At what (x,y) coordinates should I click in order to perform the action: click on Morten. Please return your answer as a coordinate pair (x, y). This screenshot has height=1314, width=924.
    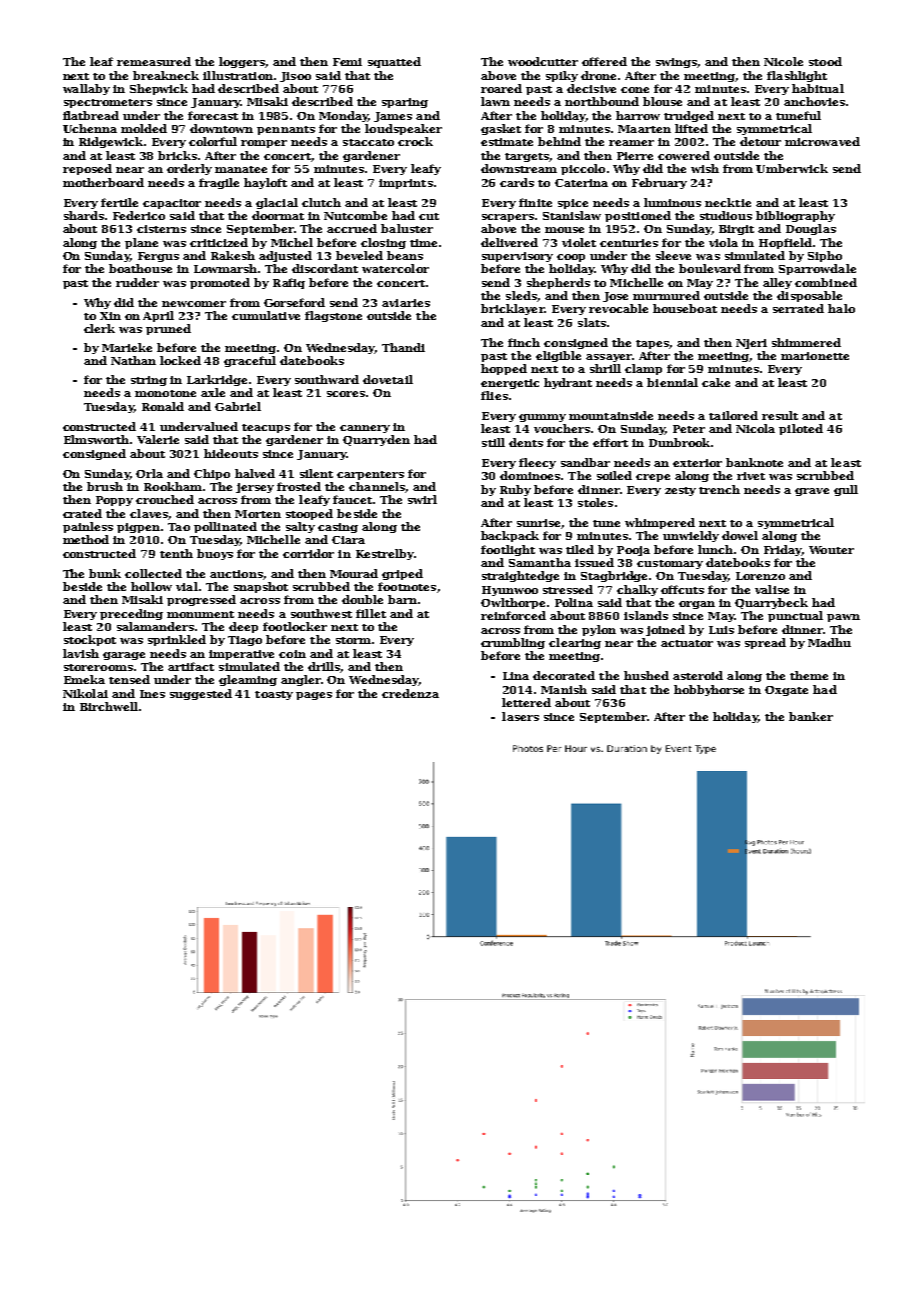
    Looking at the image, I should click on (258, 514).
